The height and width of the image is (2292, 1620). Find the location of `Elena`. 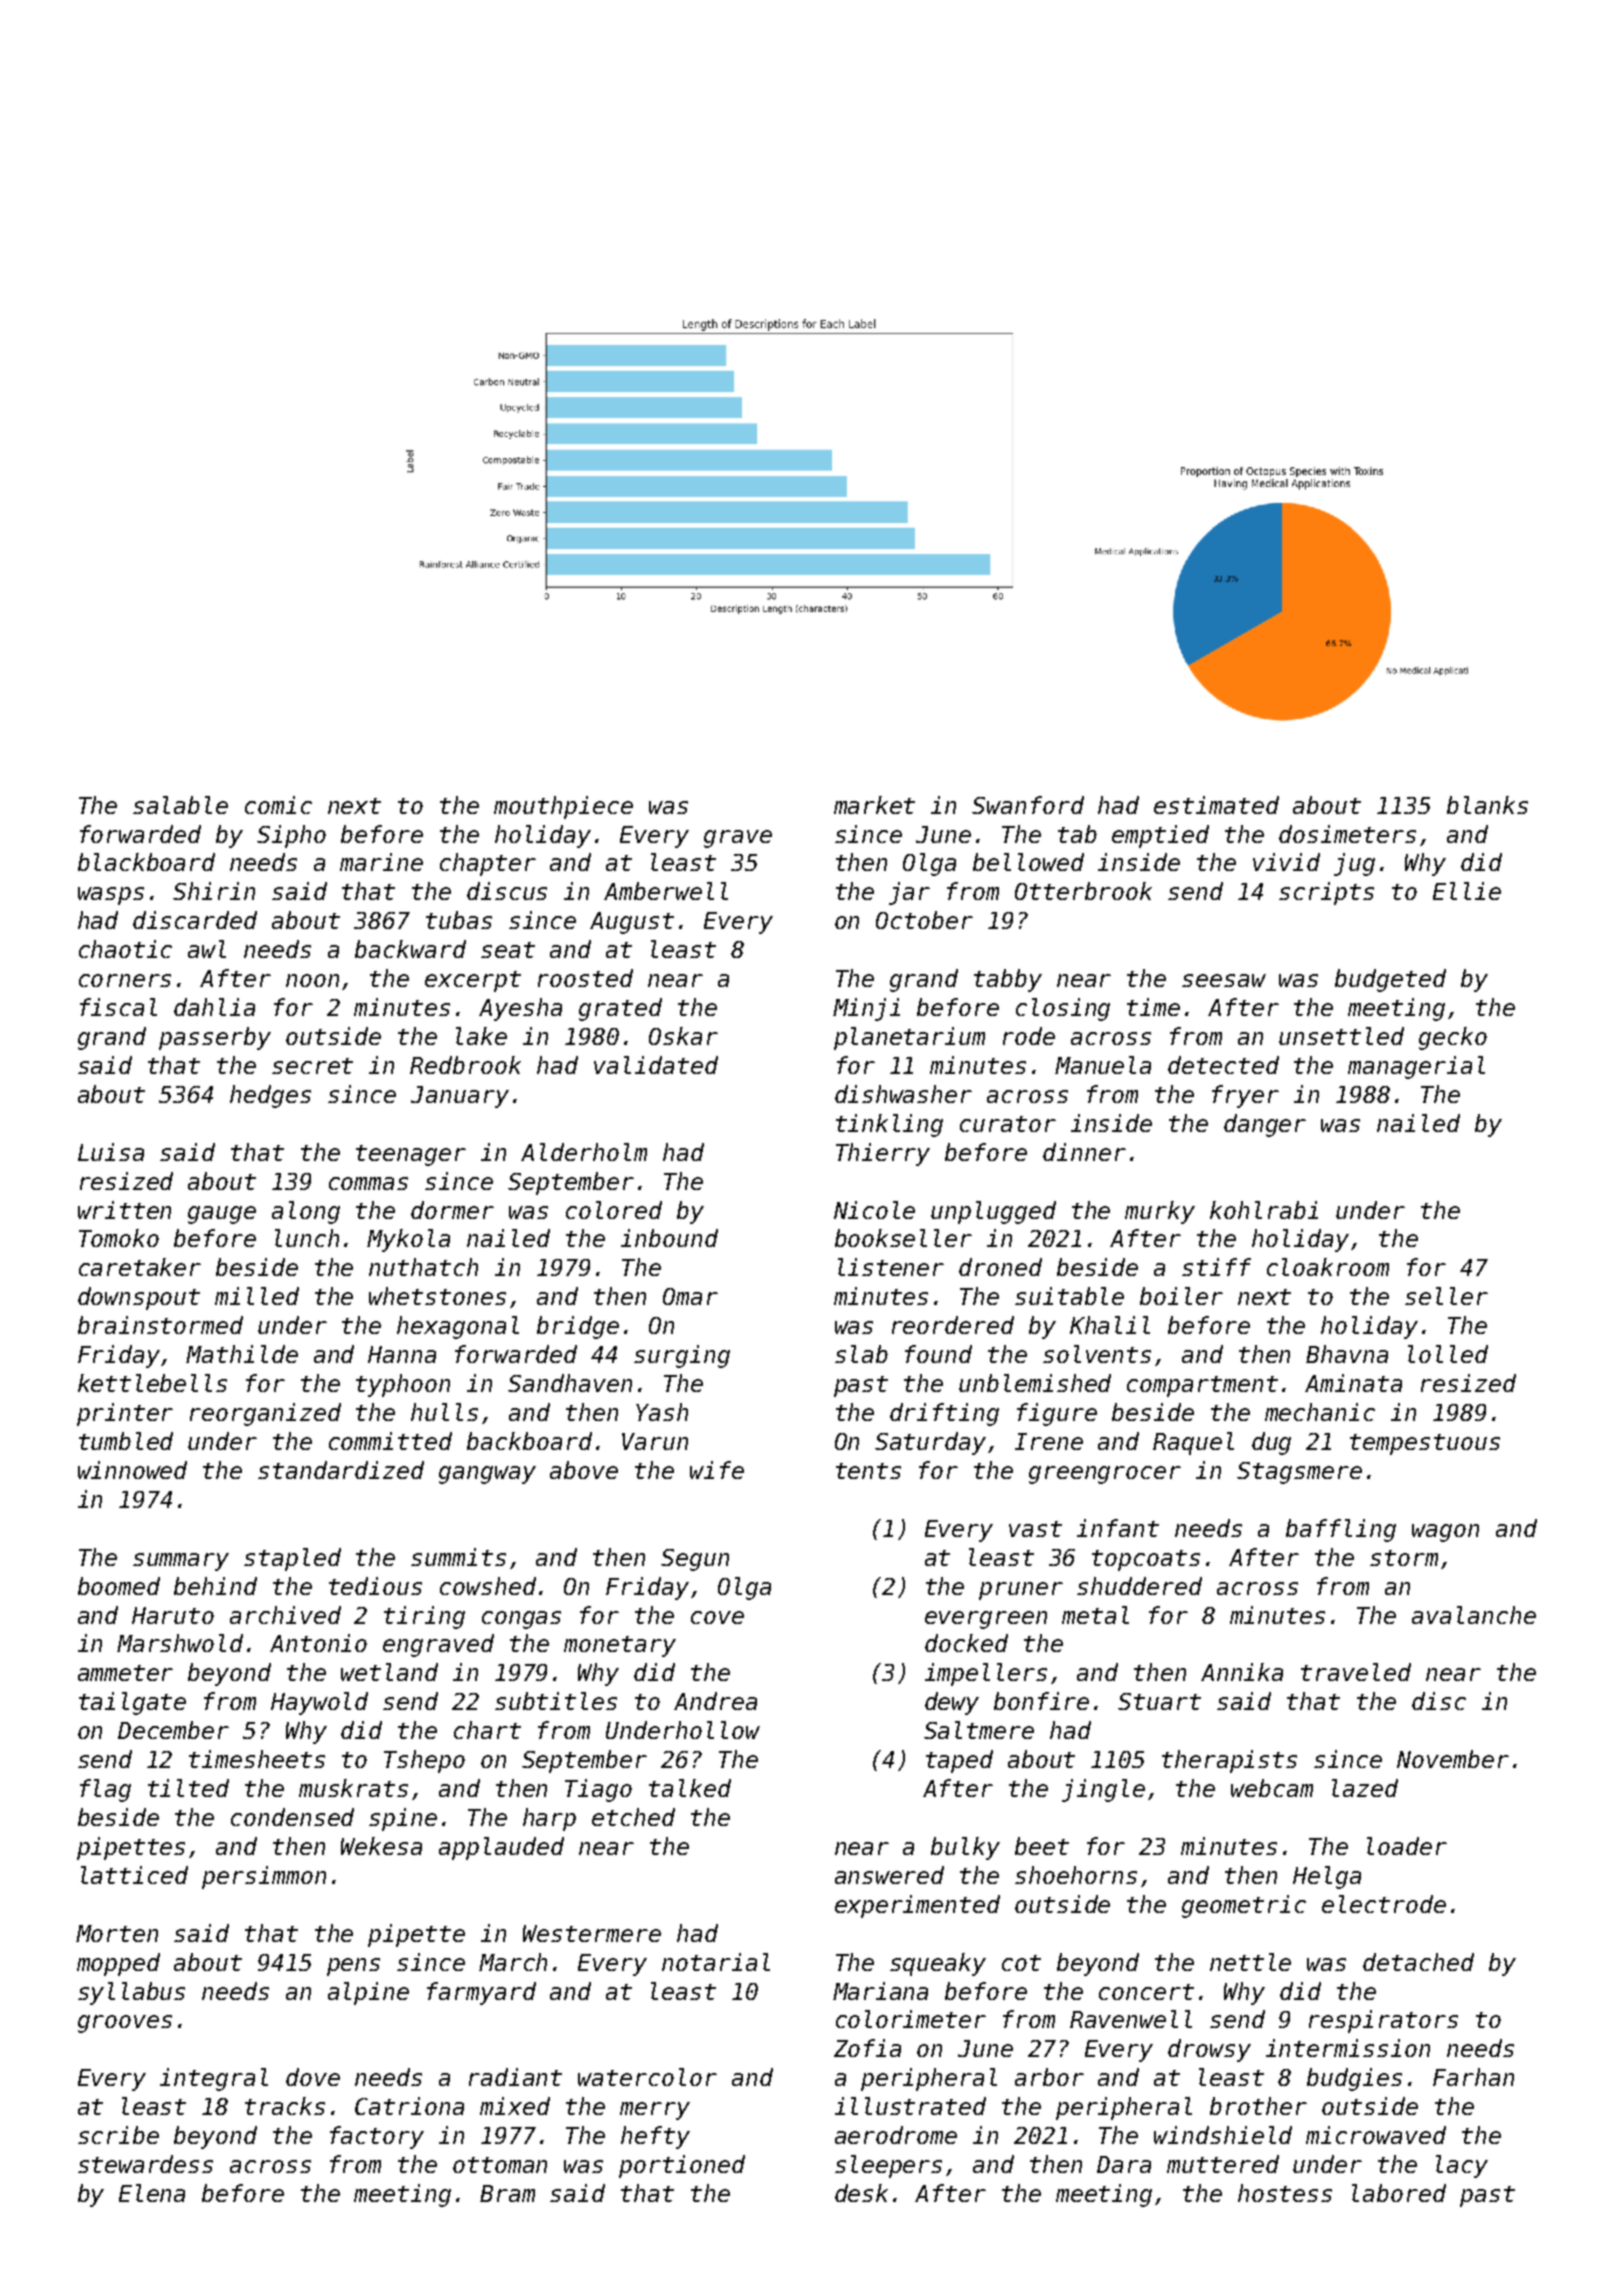

Elena is located at coordinates (152, 2193).
